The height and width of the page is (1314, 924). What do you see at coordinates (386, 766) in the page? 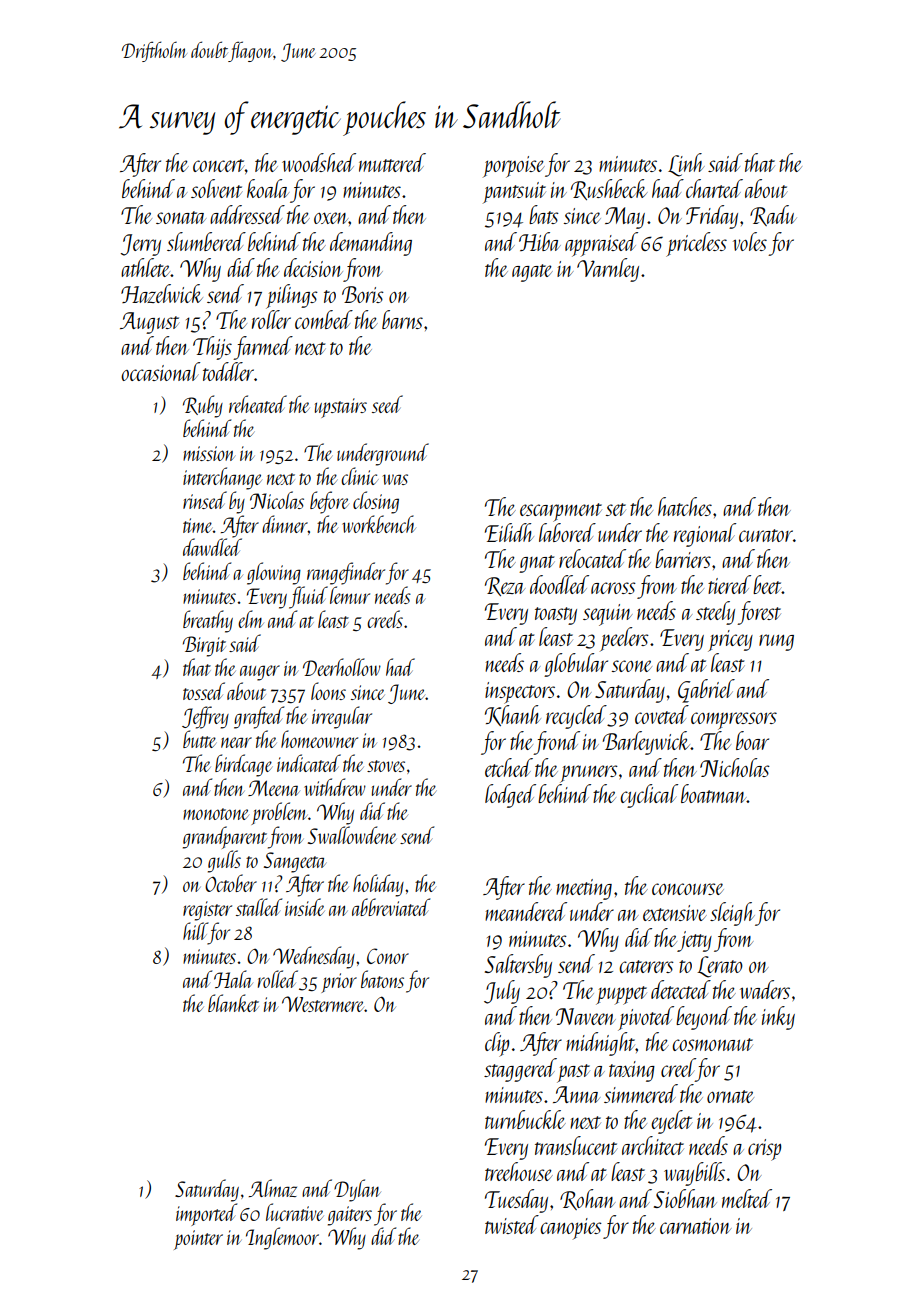
I see `stoves` at bounding box center [386, 766].
